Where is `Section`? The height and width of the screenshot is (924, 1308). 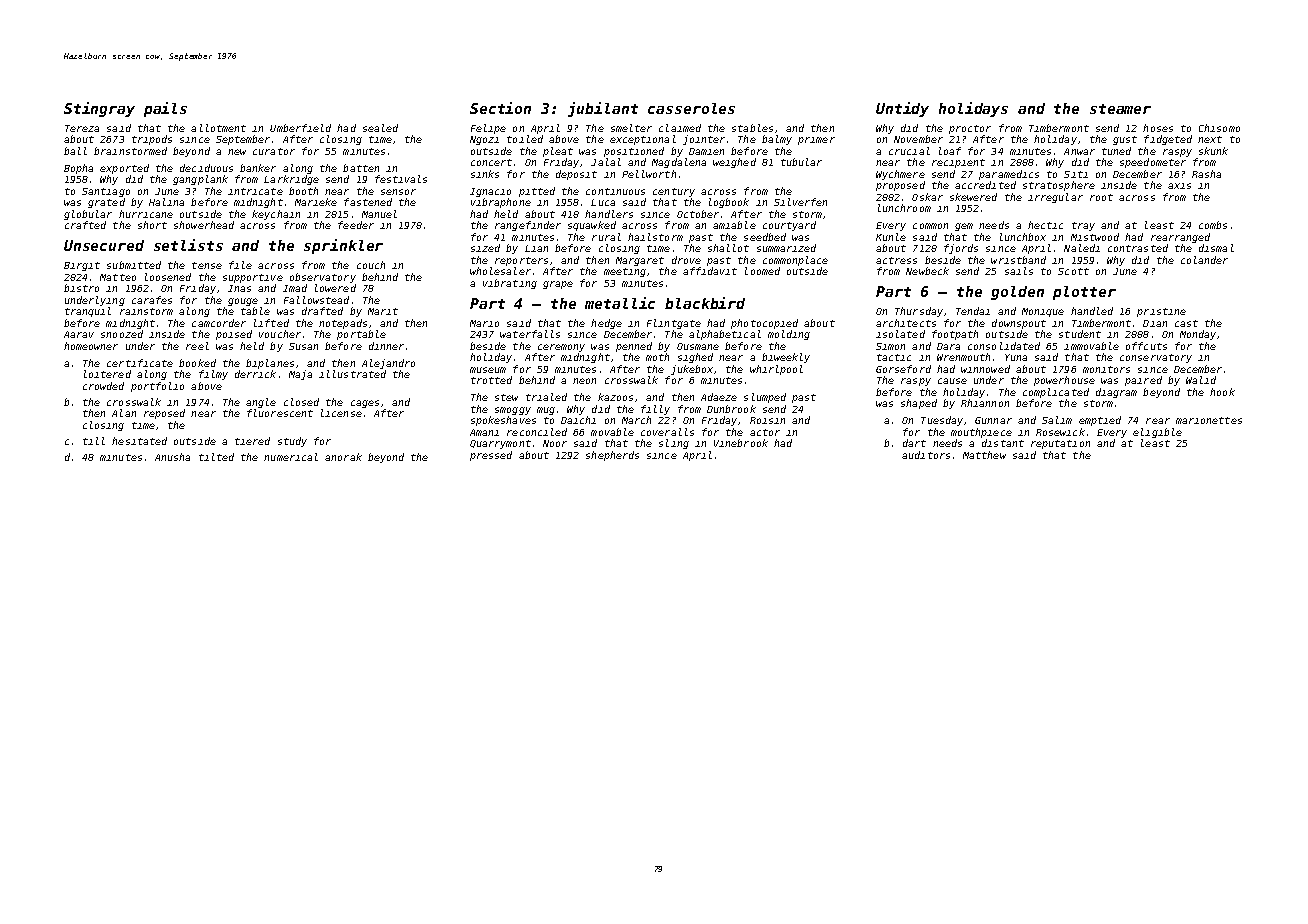 Section is located at coordinates (500, 108).
